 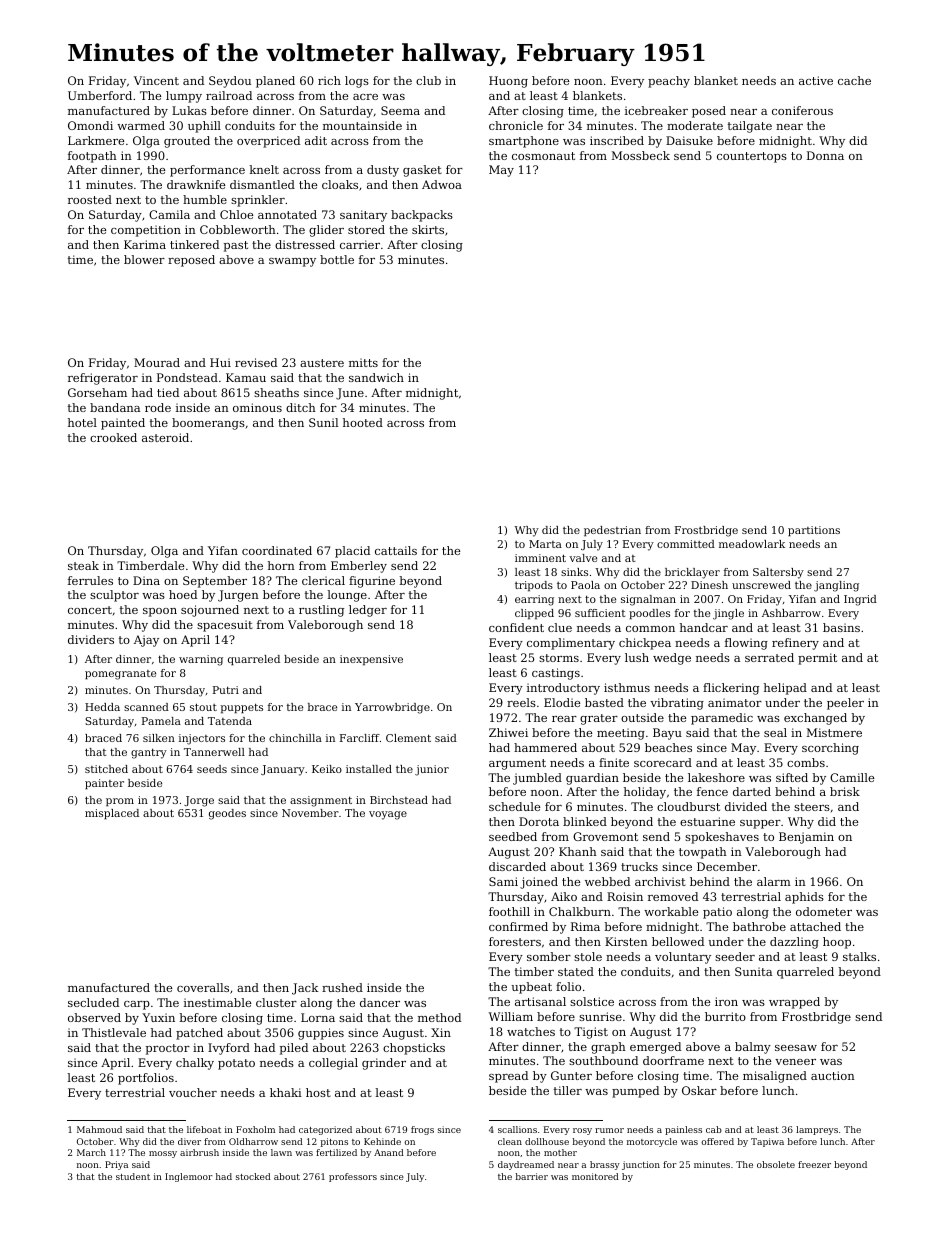 I want to click on peeler, so click(x=845, y=704).
